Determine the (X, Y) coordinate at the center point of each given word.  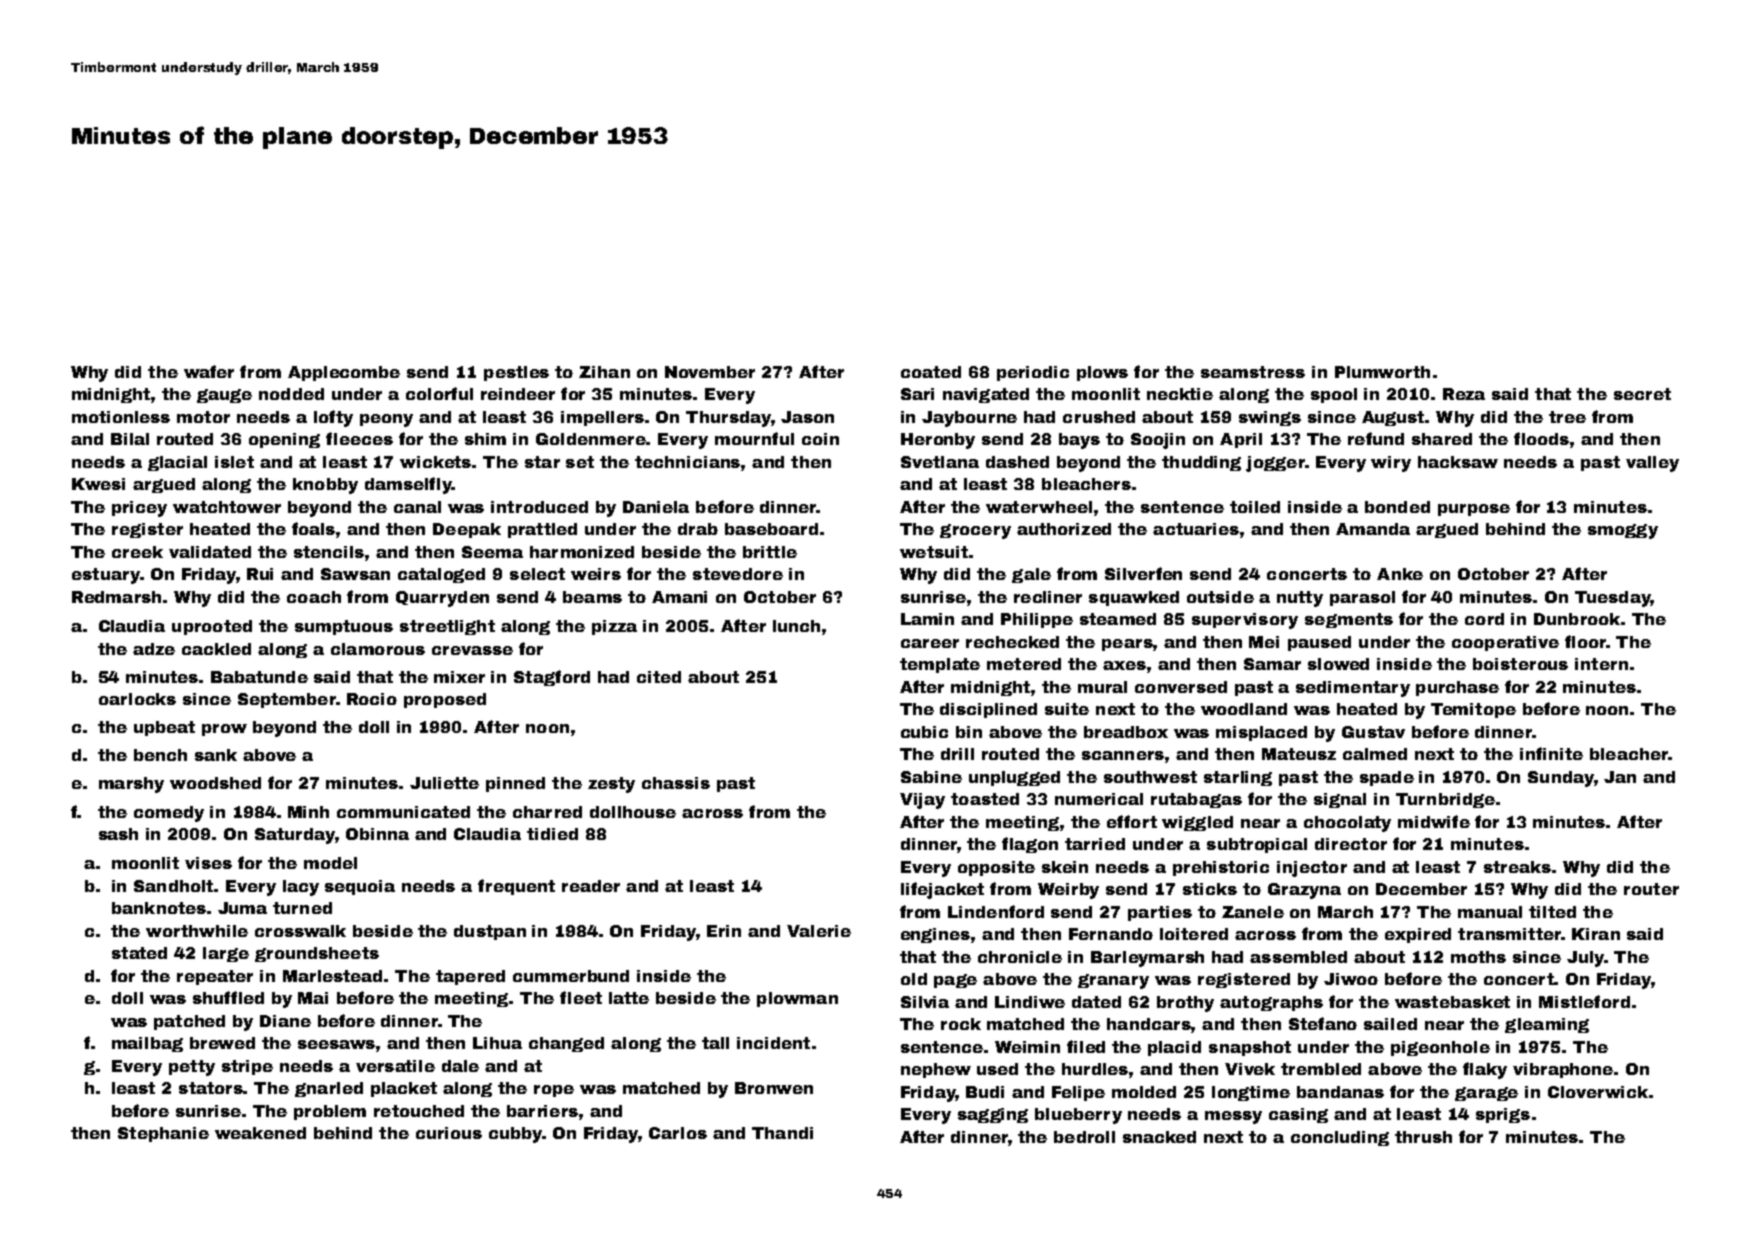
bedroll (1084, 1137)
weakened (260, 1133)
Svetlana (940, 462)
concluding (1340, 1138)
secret (1642, 394)
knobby (325, 486)
